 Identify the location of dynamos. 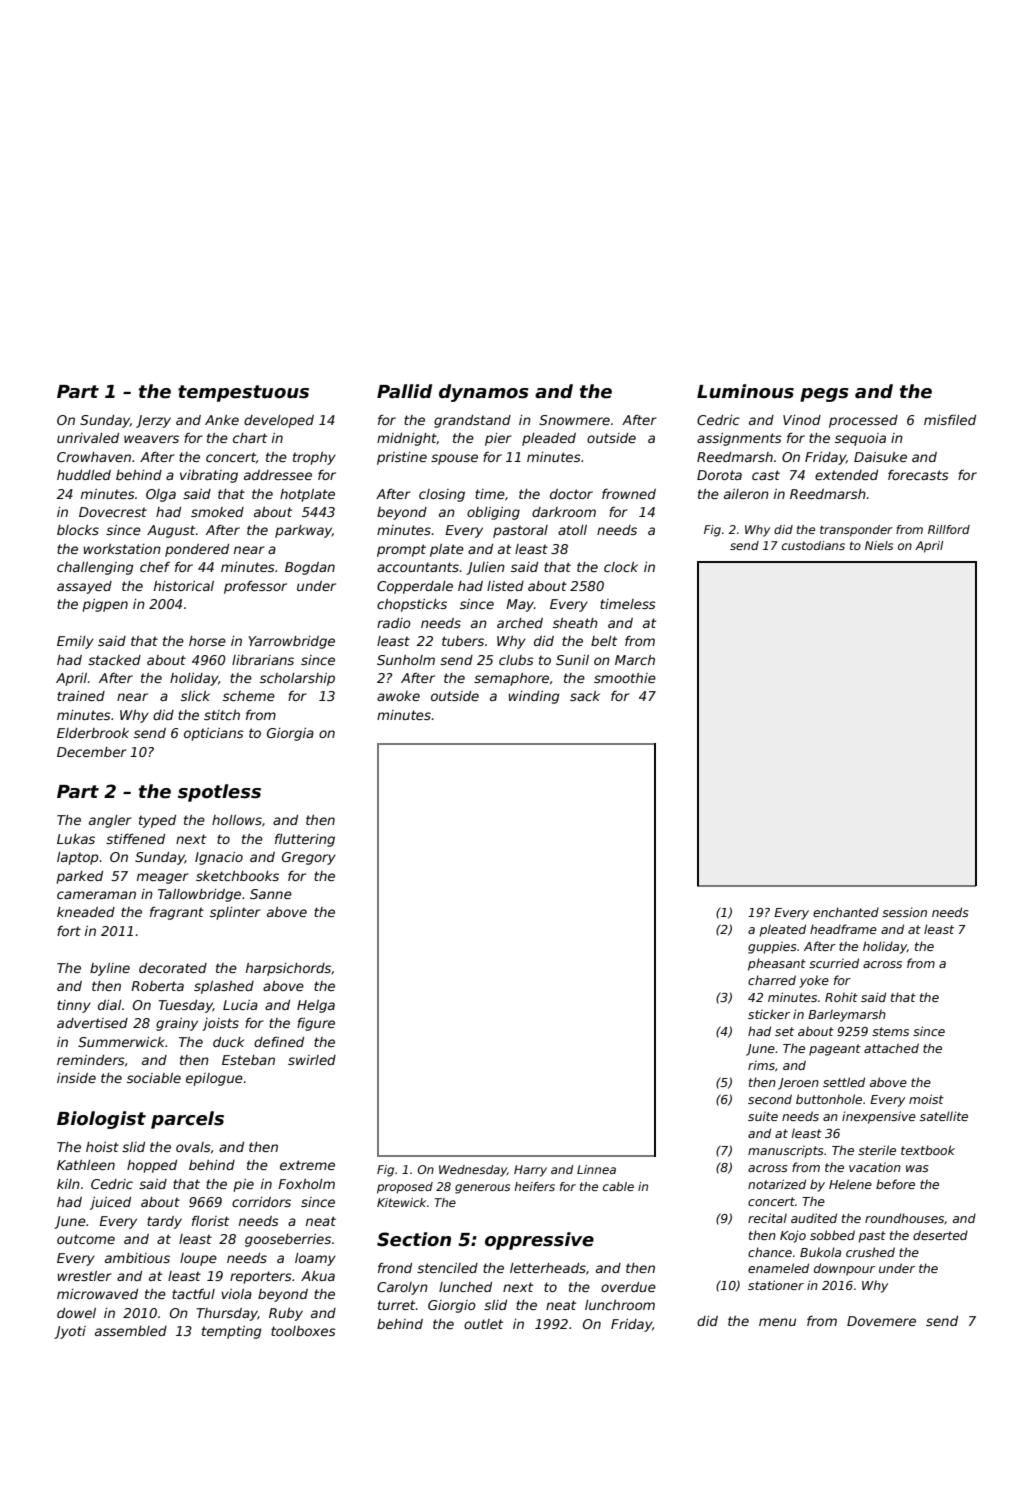
(484, 393).
